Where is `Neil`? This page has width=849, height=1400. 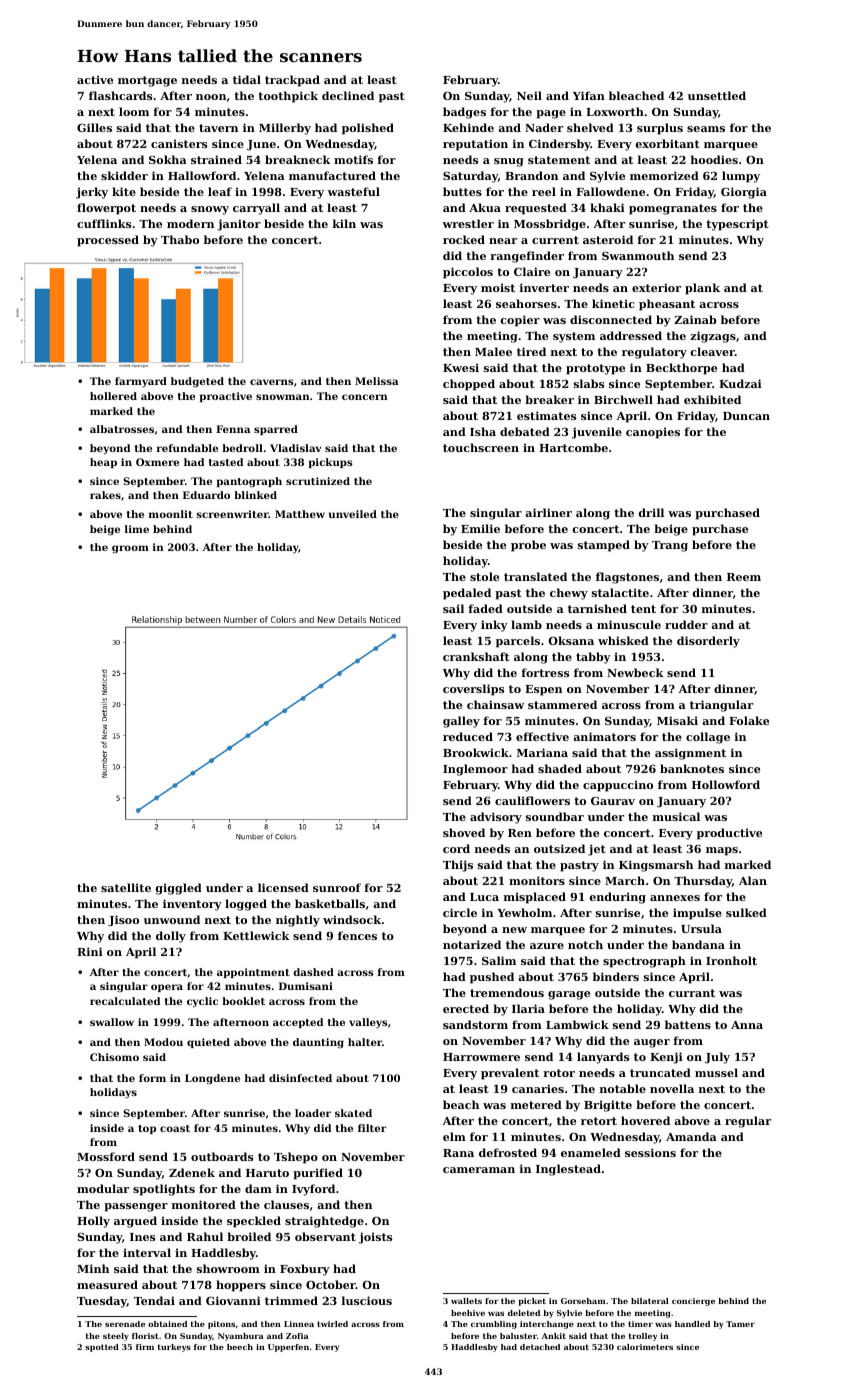
Neil is located at coordinates (529, 95).
